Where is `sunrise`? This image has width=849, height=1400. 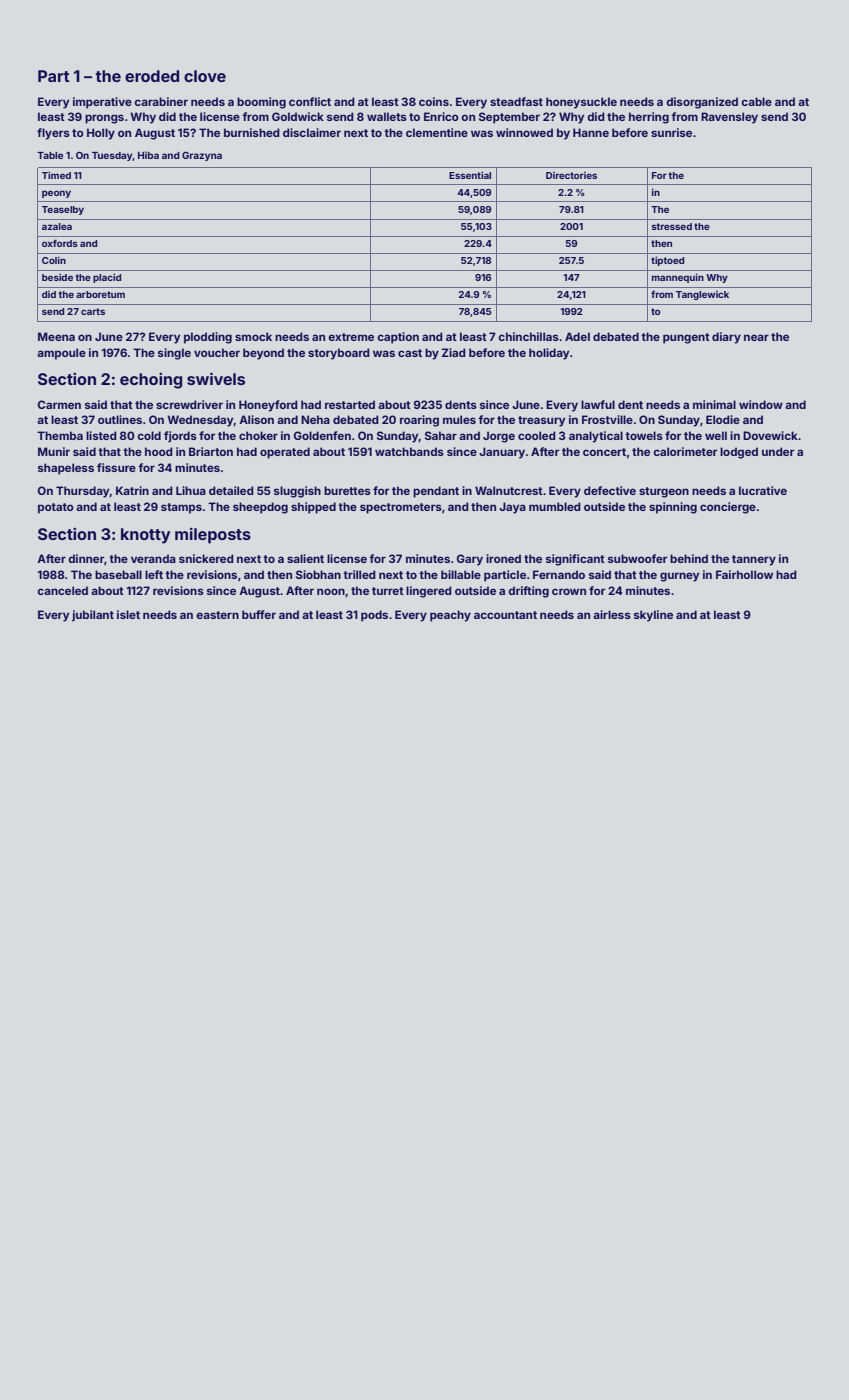 sunrise is located at coordinates (671, 132).
